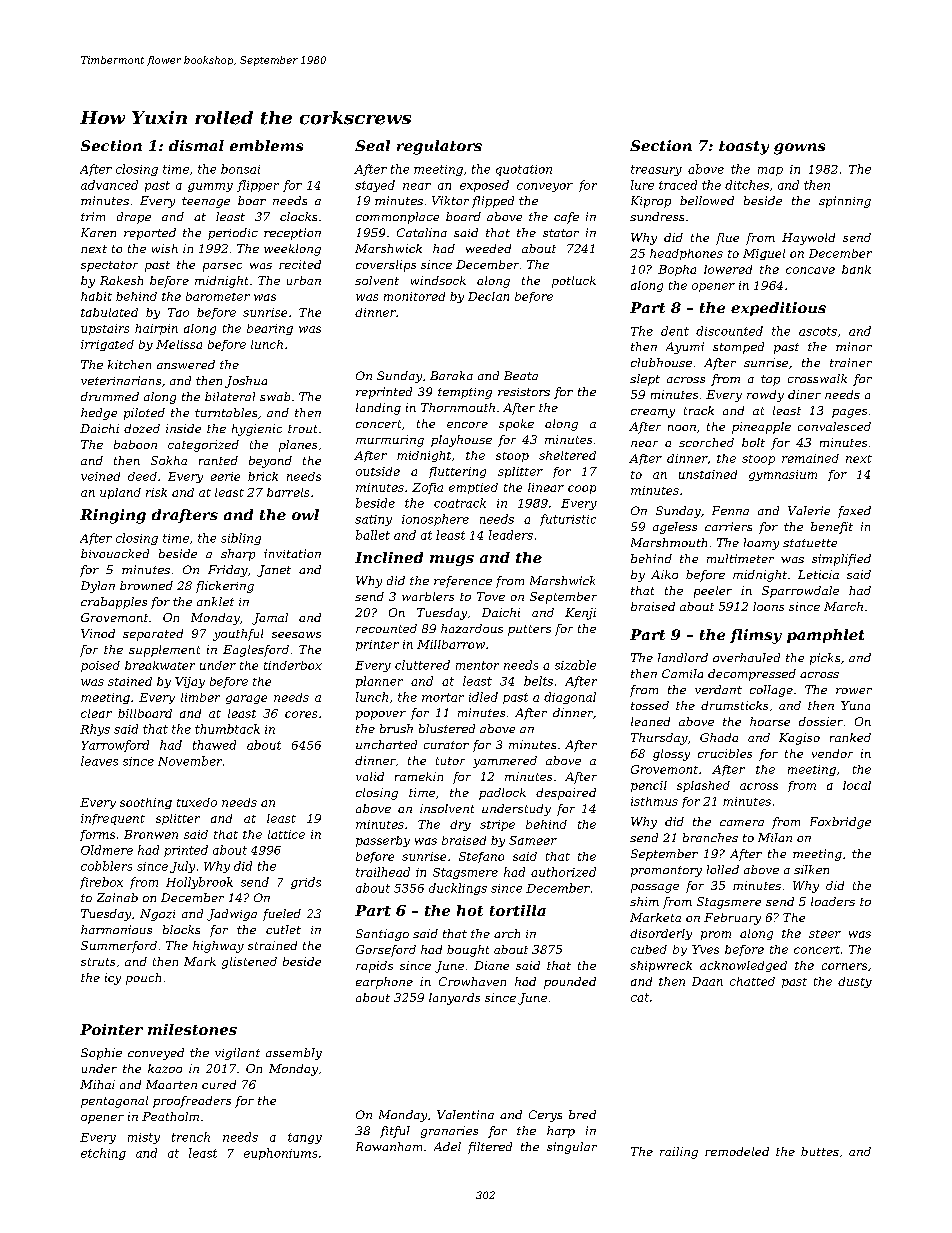 This image has width=952, height=1233. What do you see at coordinates (832, 528) in the image?
I see `benefit` at bounding box center [832, 528].
